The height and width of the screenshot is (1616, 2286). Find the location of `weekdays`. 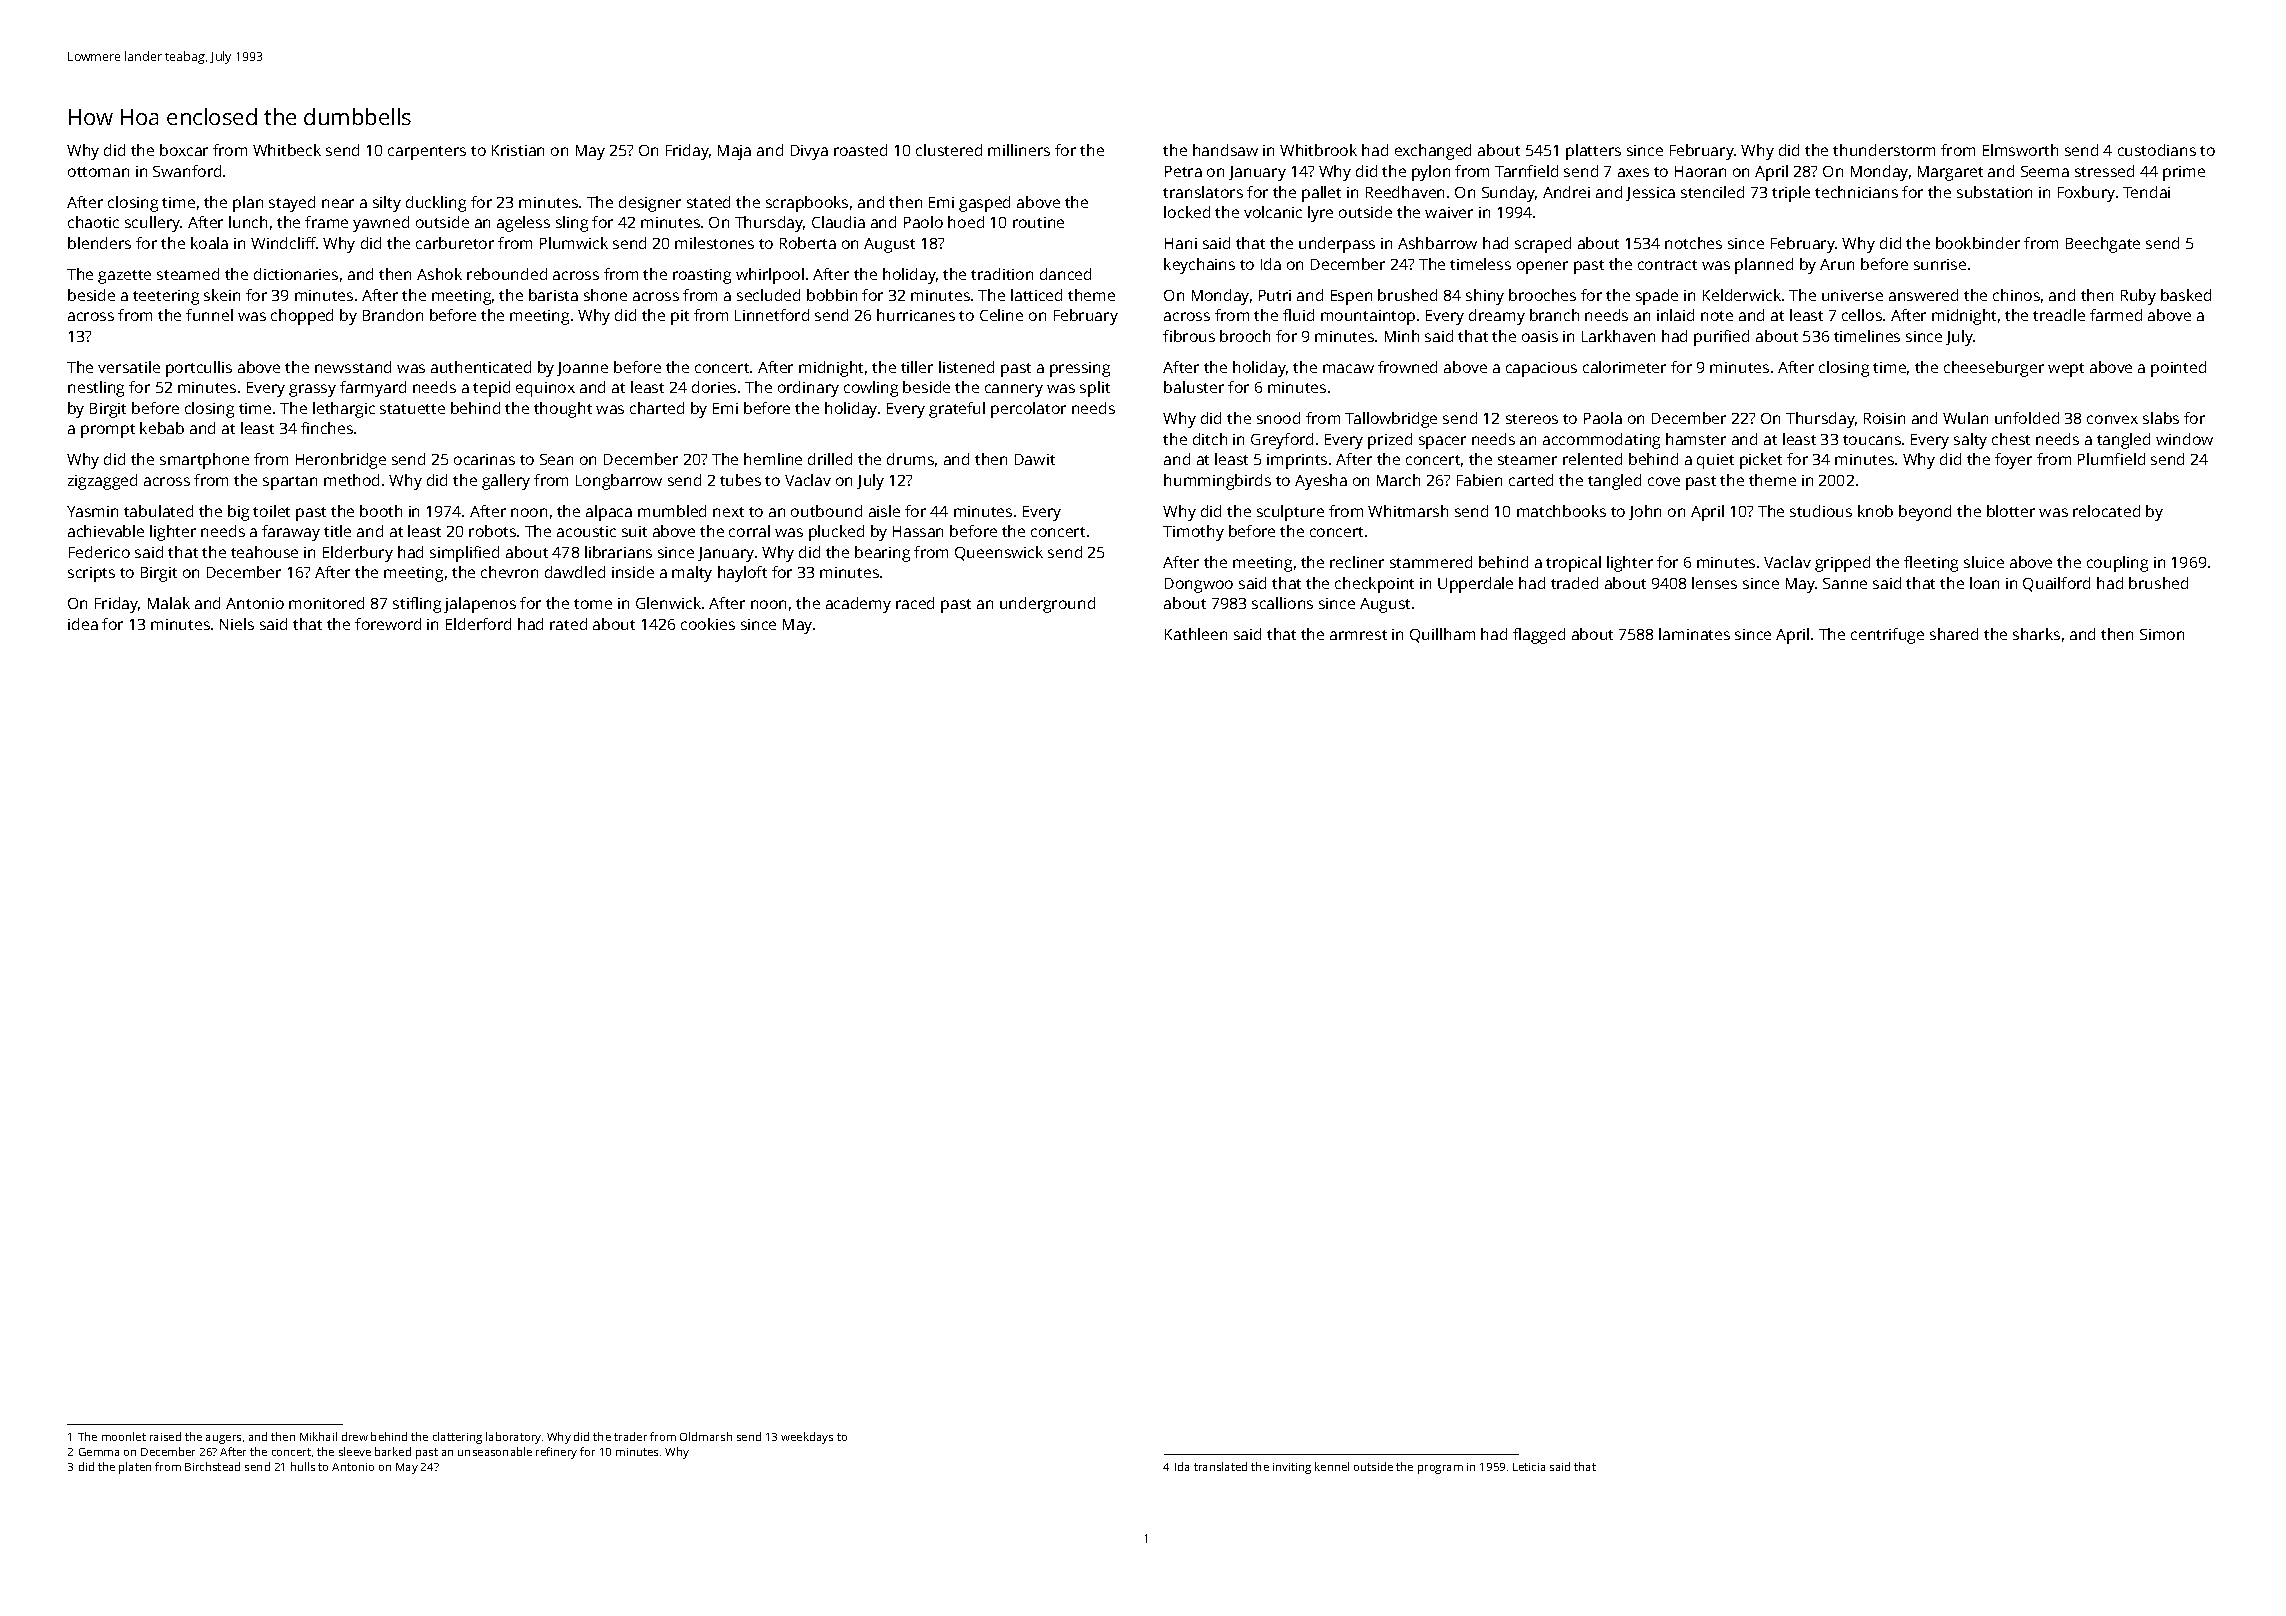

weekdays is located at coordinates (807, 1438).
